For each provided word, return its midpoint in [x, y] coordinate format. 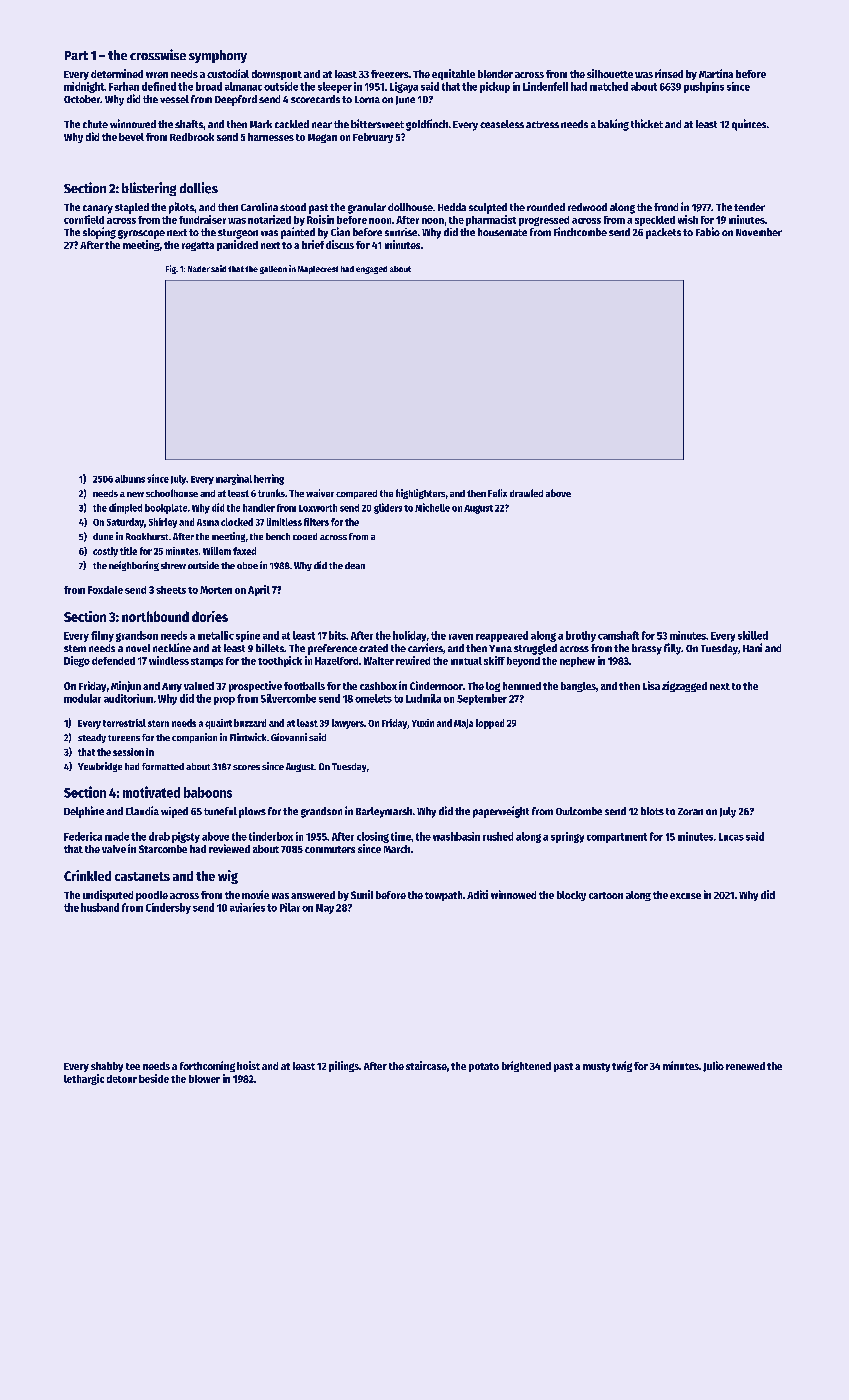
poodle [152, 896]
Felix [497, 493]
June [405, 100]
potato [484, 1067]
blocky [571, 896]
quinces [749, 125]
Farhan [124, 86]
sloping [99, 233]
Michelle [432, 507]
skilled [753, 635]
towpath [443, 896]
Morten [216, 590]
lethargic [84, 1079]
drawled [526, 493]
